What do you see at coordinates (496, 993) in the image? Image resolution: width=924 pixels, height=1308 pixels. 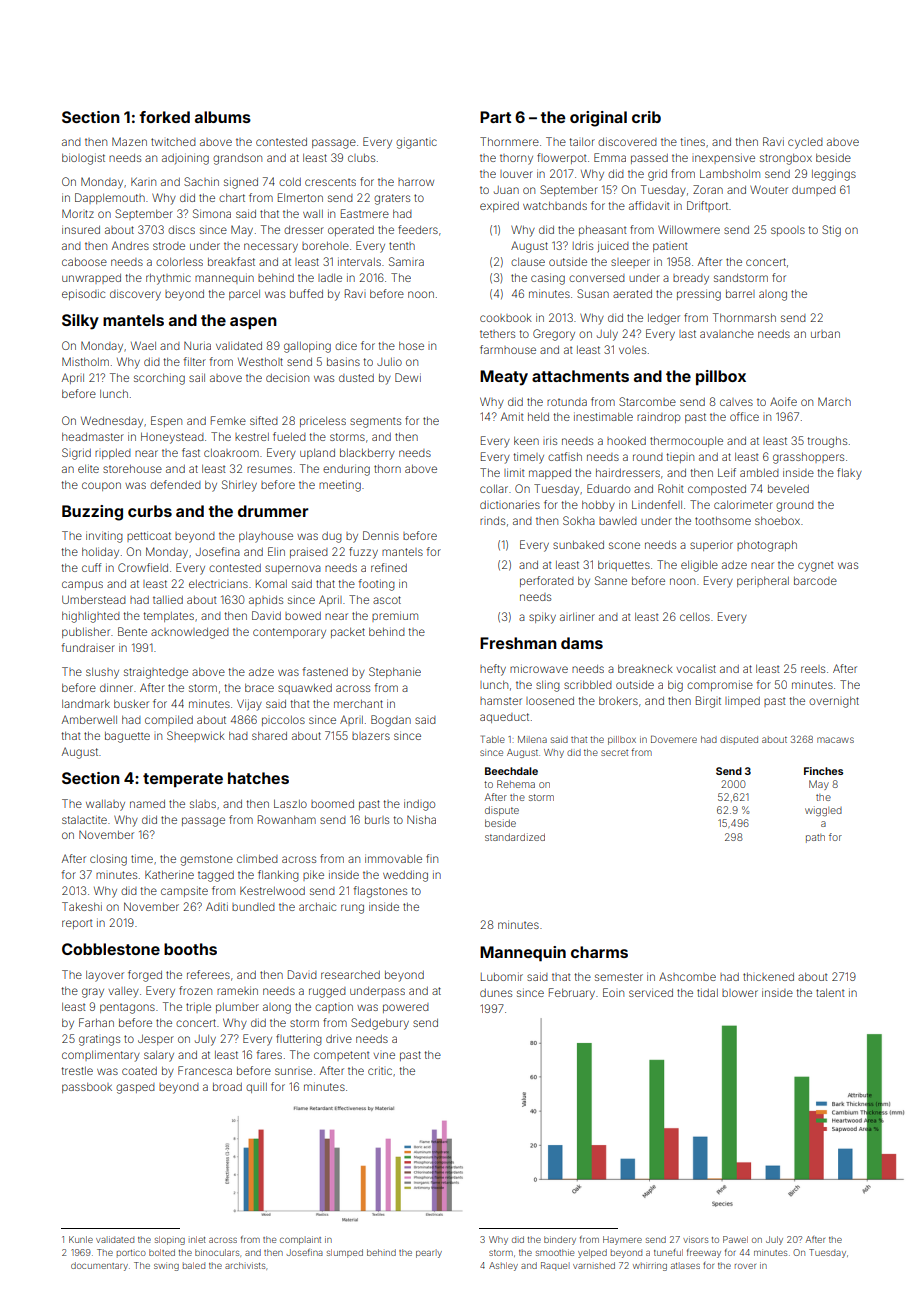 I see `dunes` at bounding box center [496, 993].
